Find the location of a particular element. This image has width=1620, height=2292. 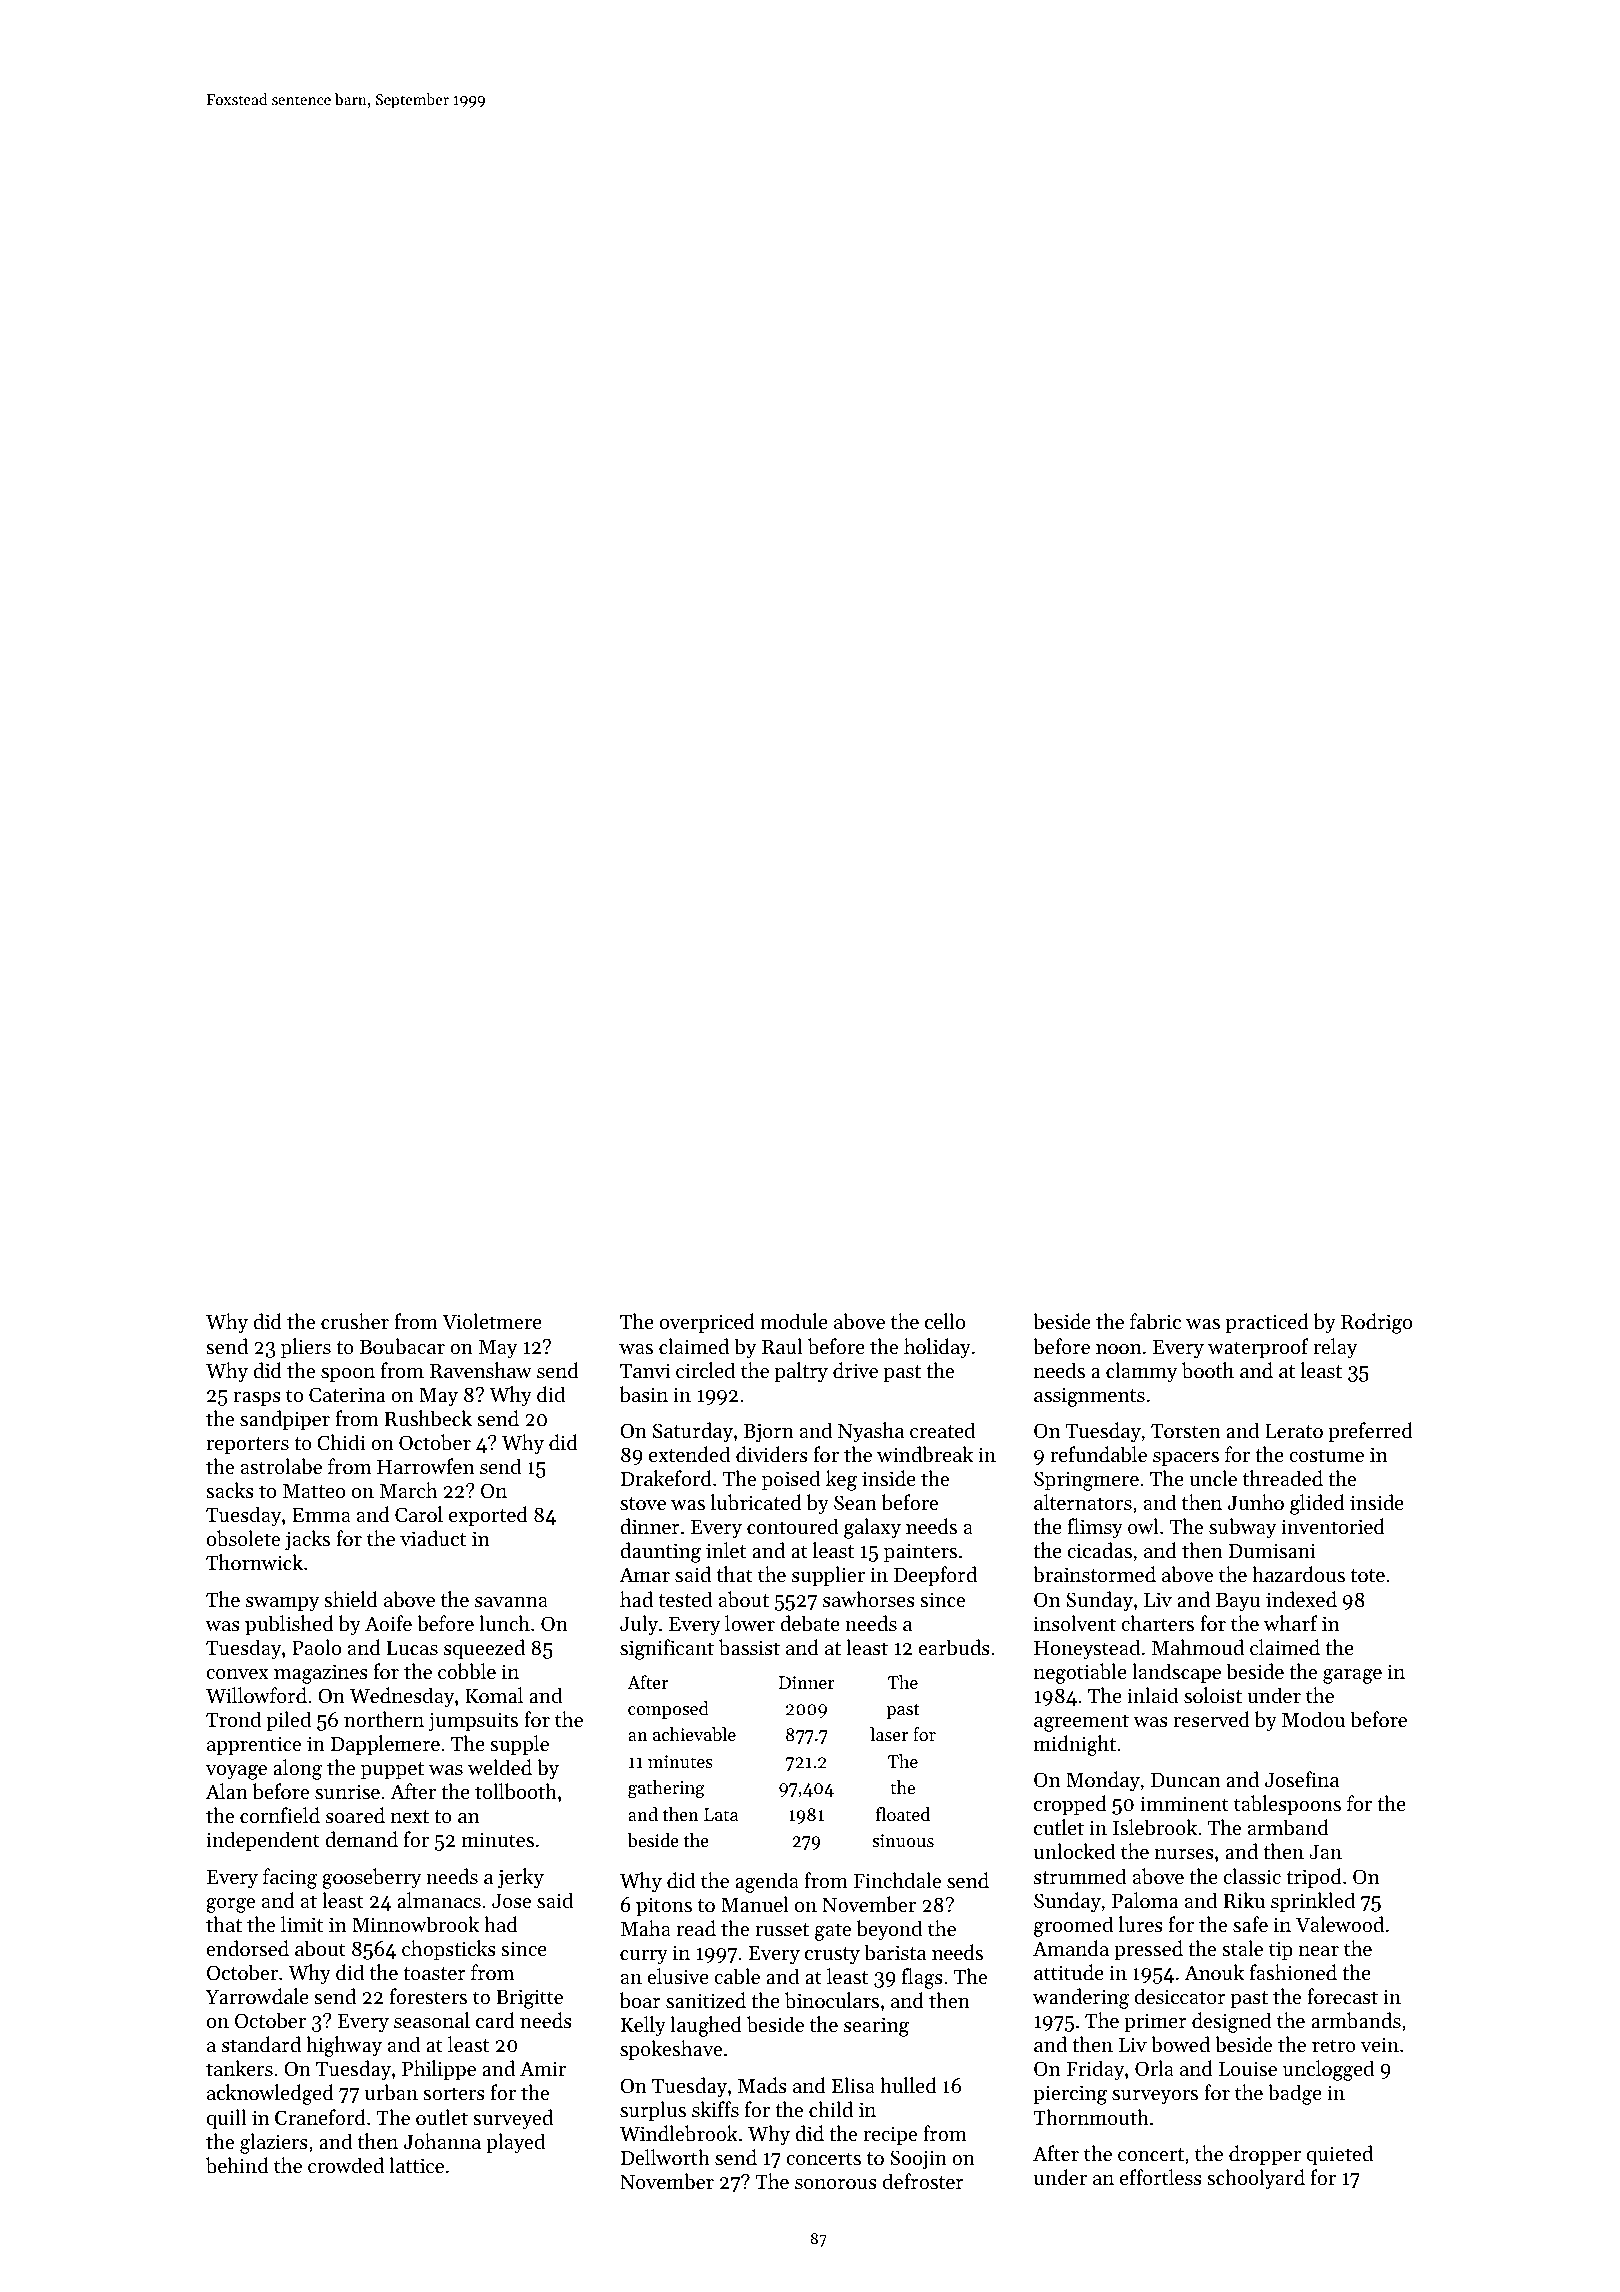

behind is located at coordinates (237, 2165).
